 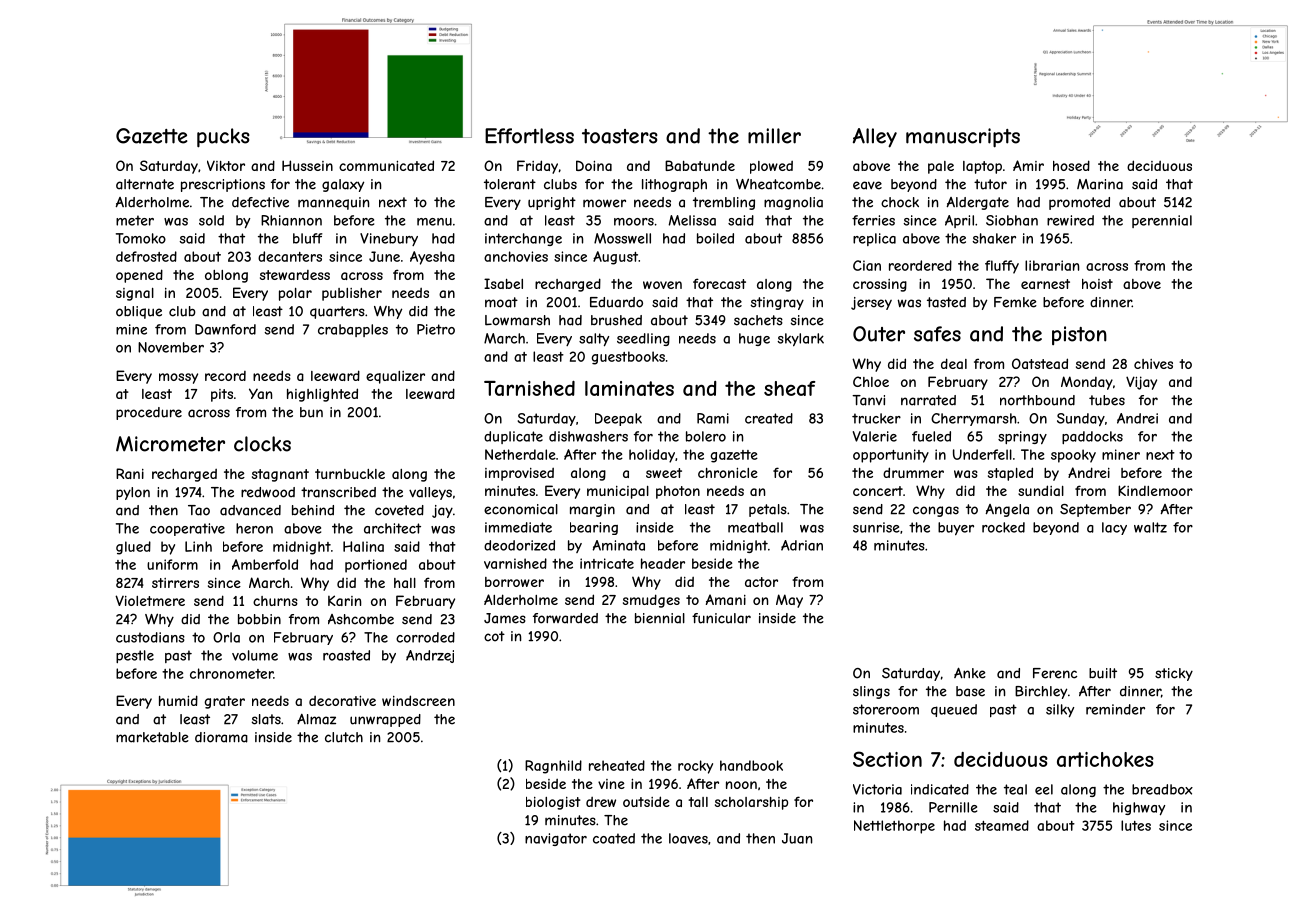 I want to click on defective, so click(x=260, y=202).
